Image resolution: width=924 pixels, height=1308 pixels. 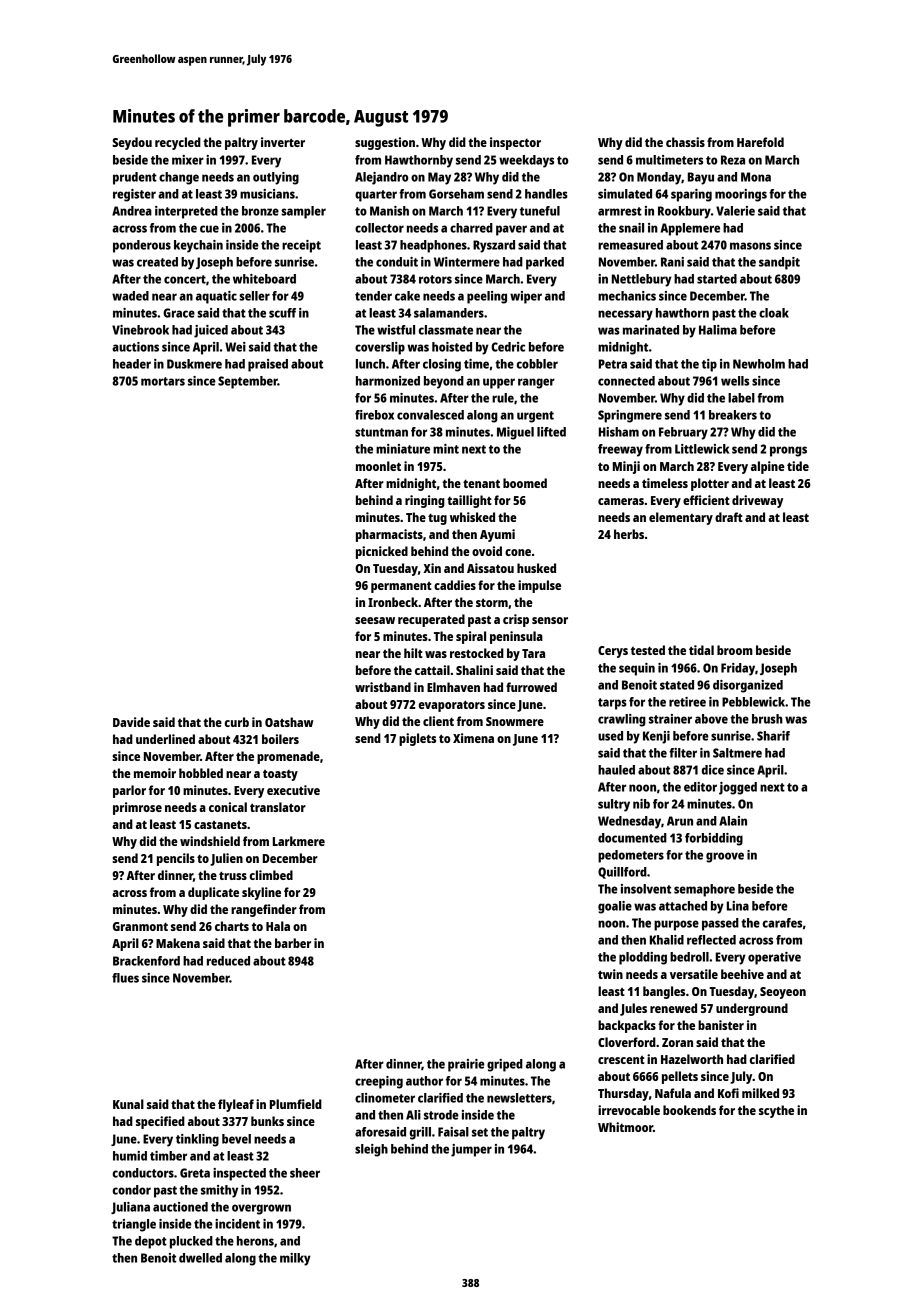 I want to click on whiteboard, so click(x=264, y=279).
